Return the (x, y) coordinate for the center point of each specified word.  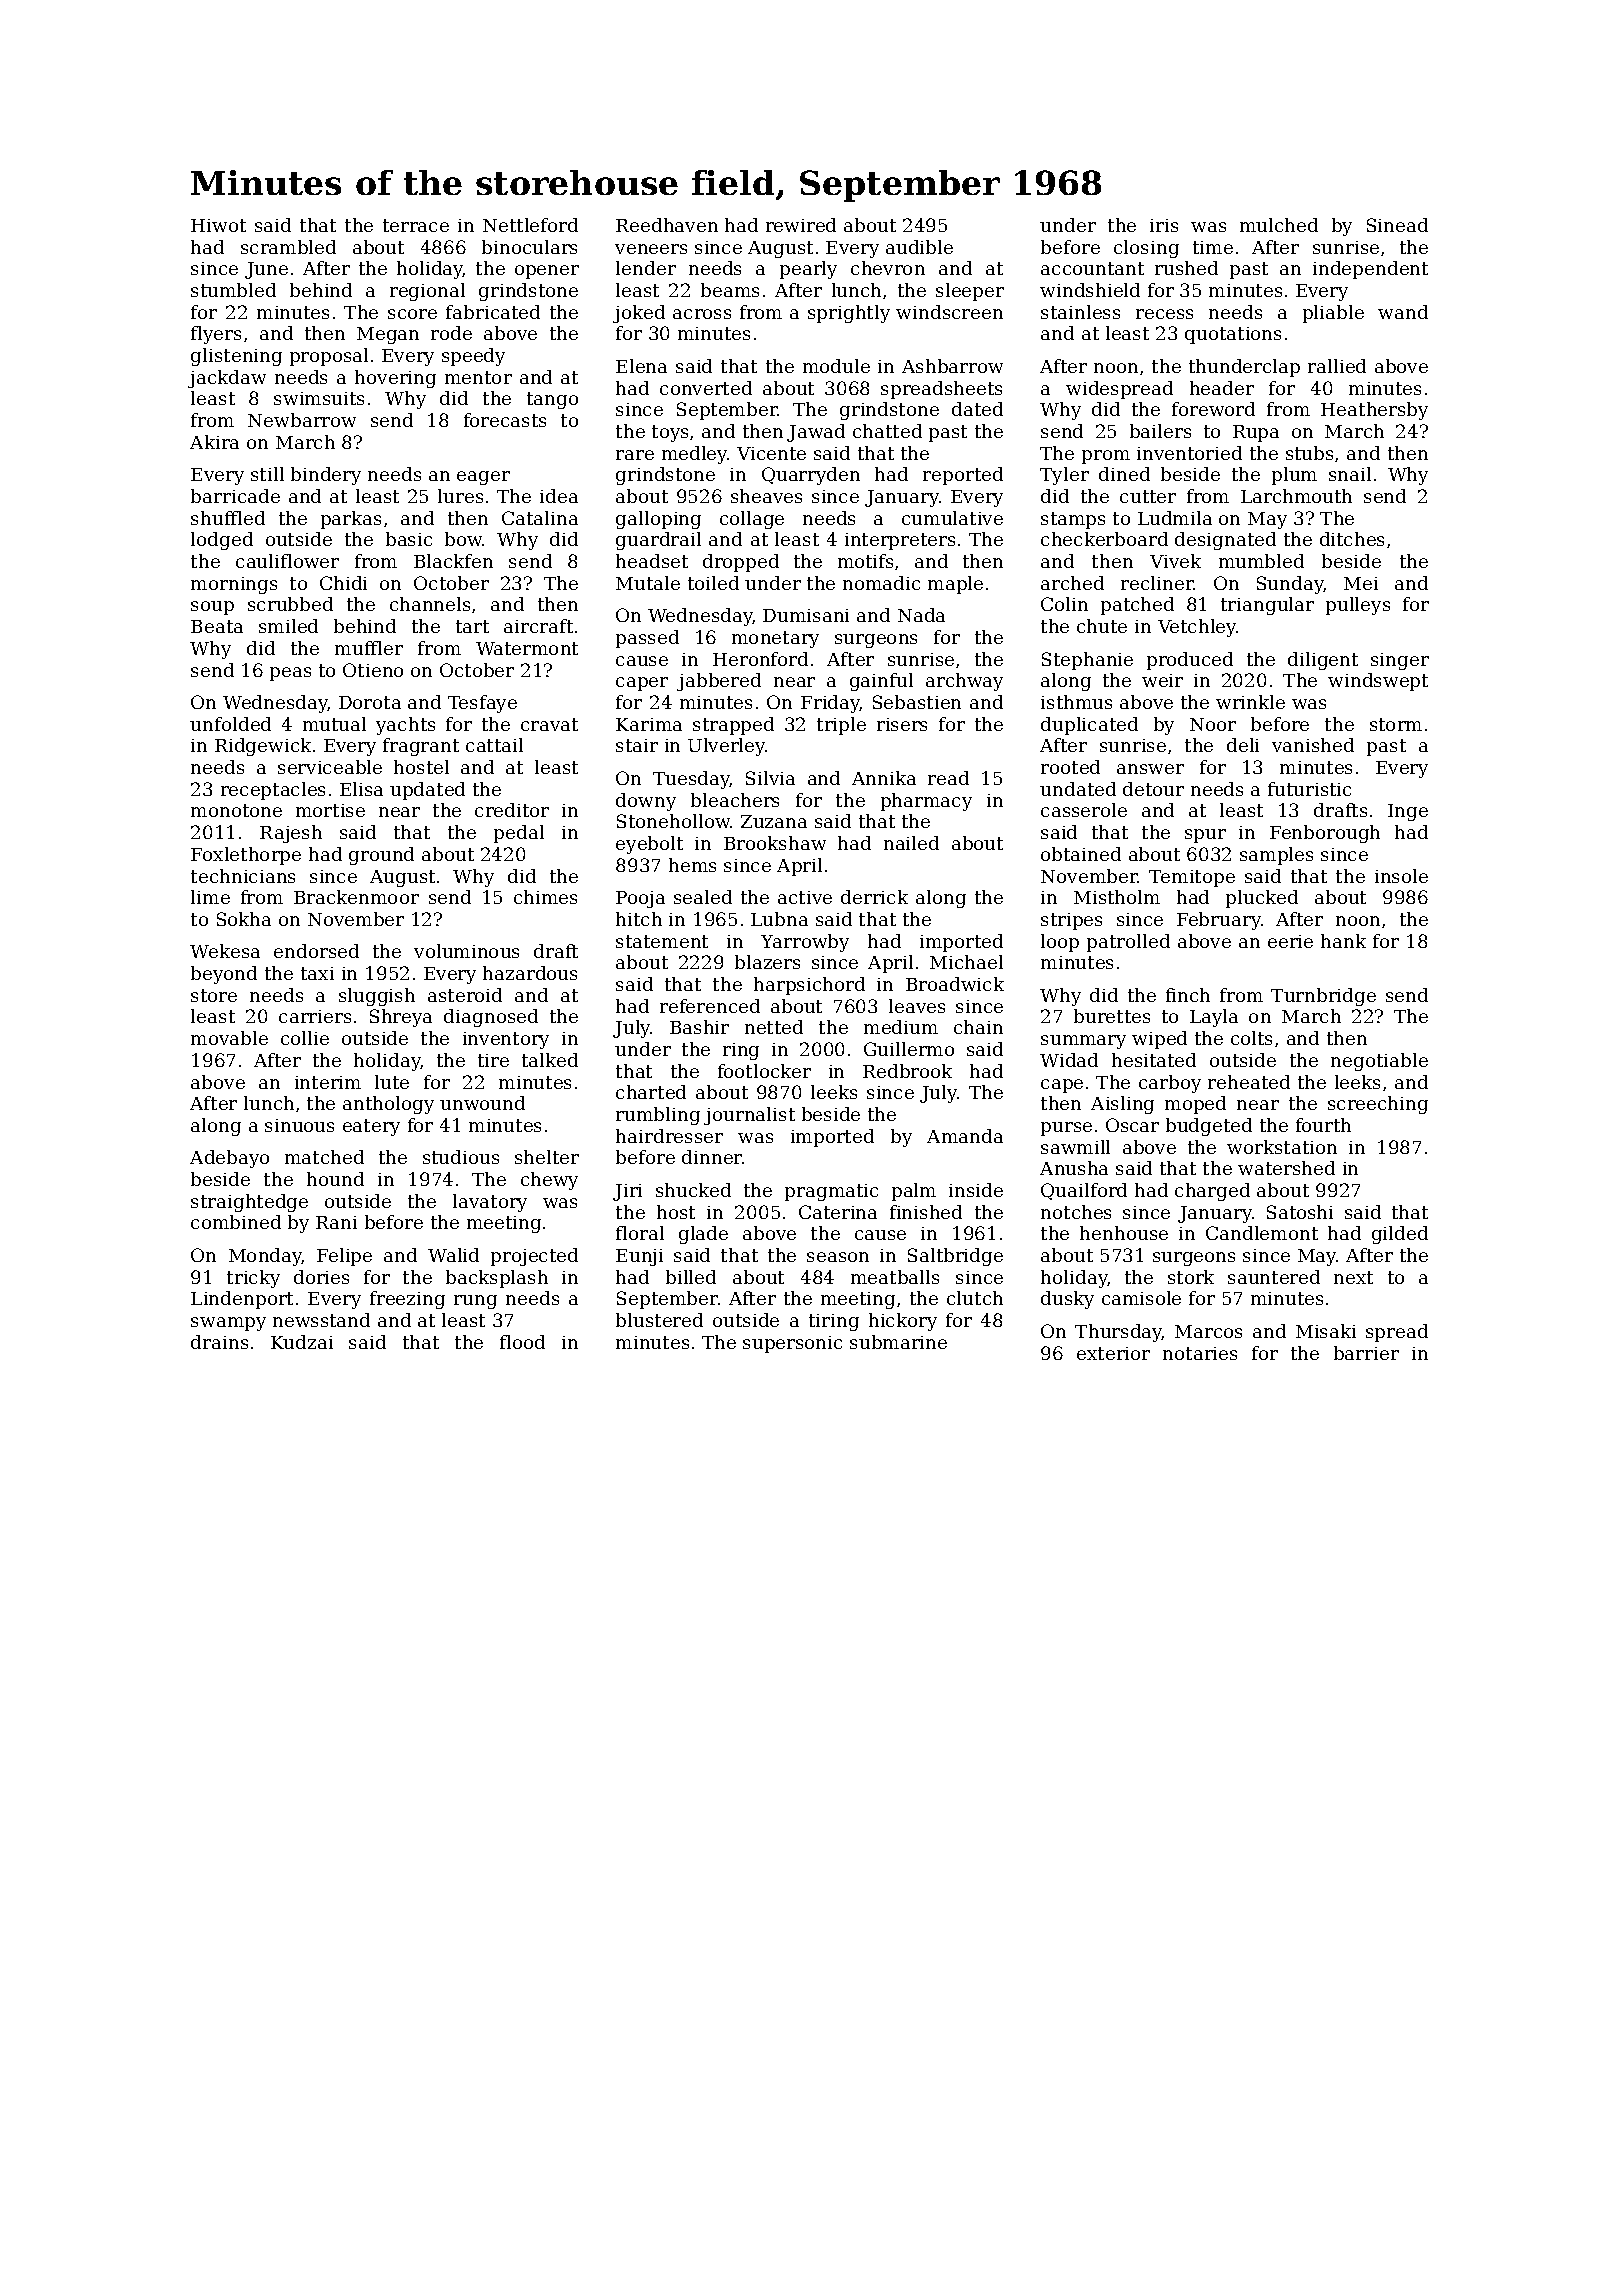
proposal (329, 357)
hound (335, 1179)
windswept (1378, 682)
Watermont (527, 648)
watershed (1286, 1168)
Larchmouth (1296, 496)
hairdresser (669, 1136)
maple (955, 585)
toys (670, 433)
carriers (315, 1016)
